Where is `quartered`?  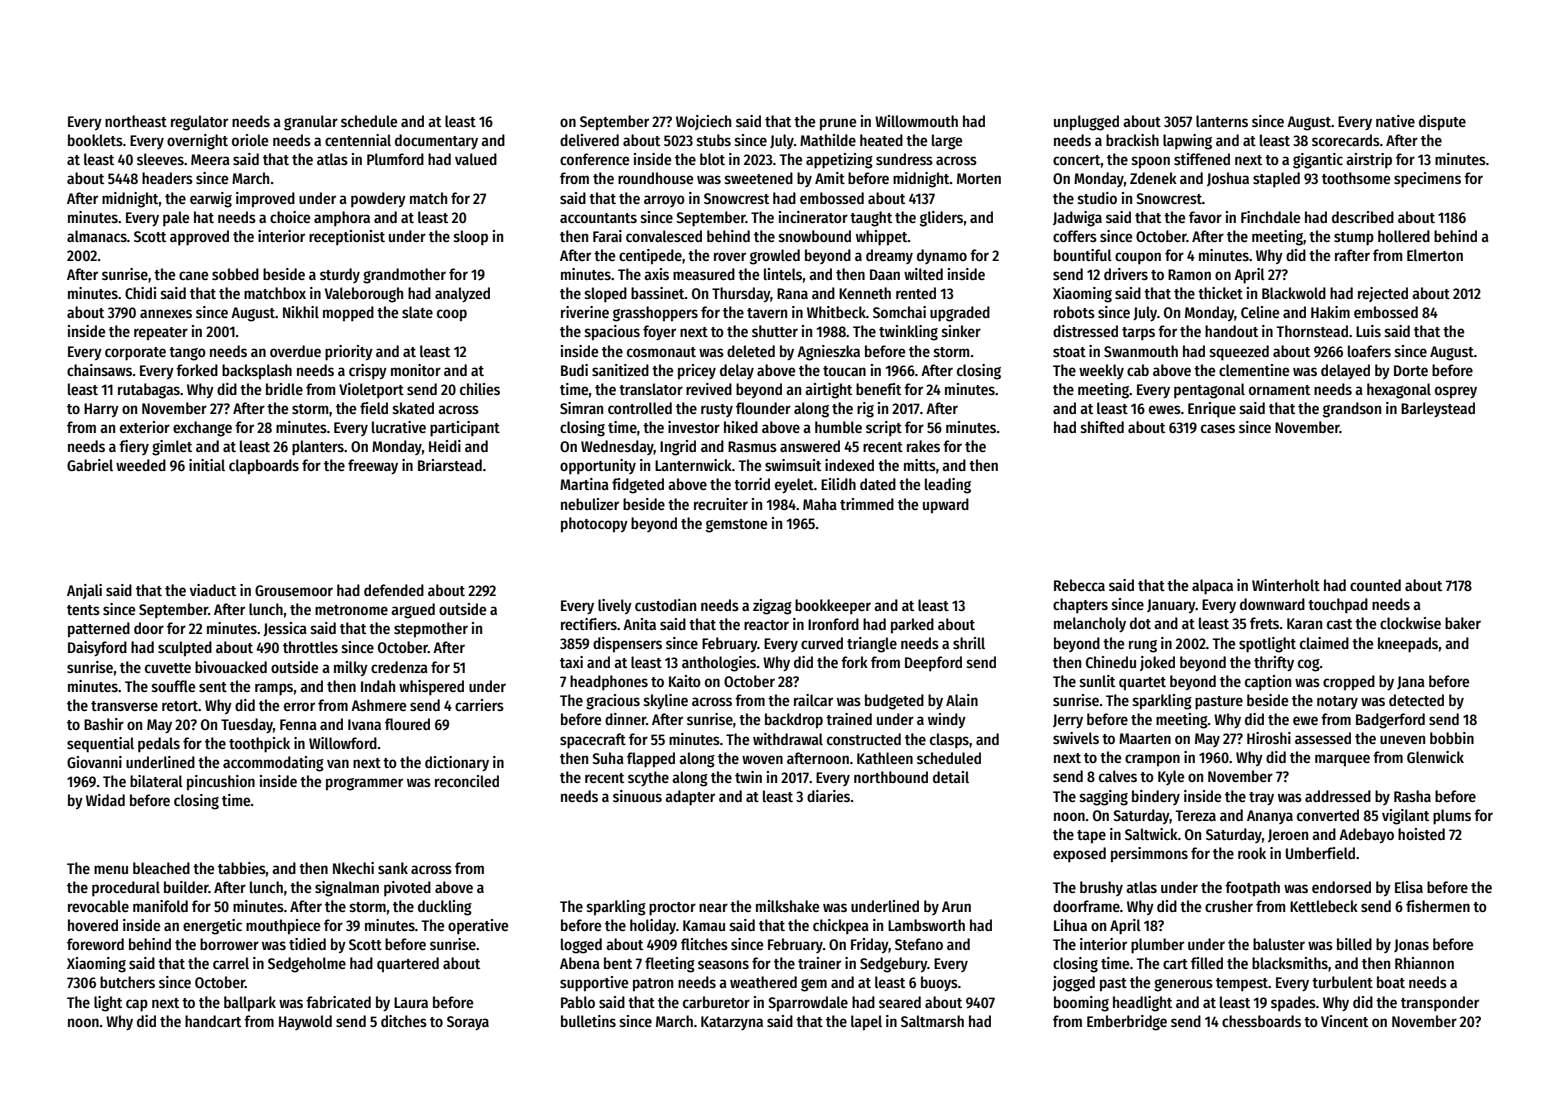 quartered is located at coordinates (408, 965).
